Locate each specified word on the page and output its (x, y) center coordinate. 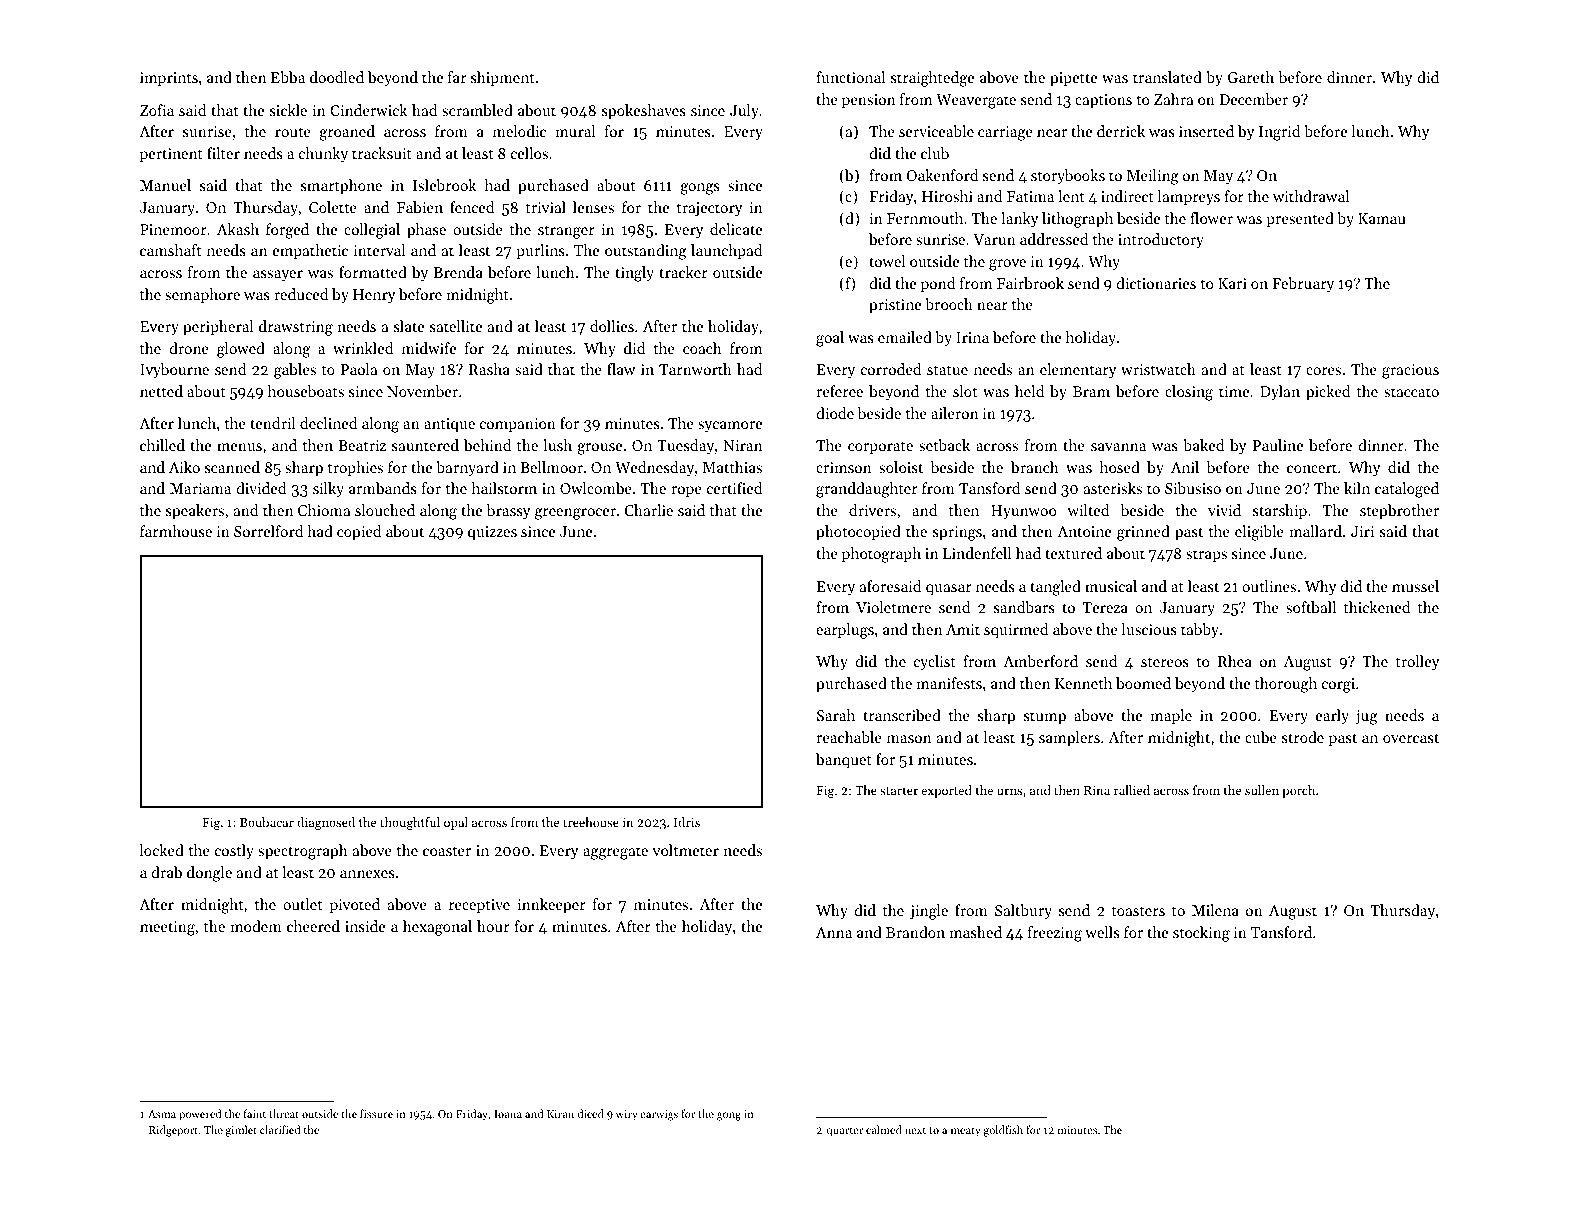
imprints (169, 79)
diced (591, 1113)
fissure (376, 1113)
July (744, 112)
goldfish (1003, 1131)
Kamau (1382, 218)
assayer (278, 276)
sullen (1262, 790)
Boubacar (267, 822)
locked (161, 850)
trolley (1418, 663)
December (1253, 99)
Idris (687, 822)
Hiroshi (947, 196)
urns (1009, 791)
